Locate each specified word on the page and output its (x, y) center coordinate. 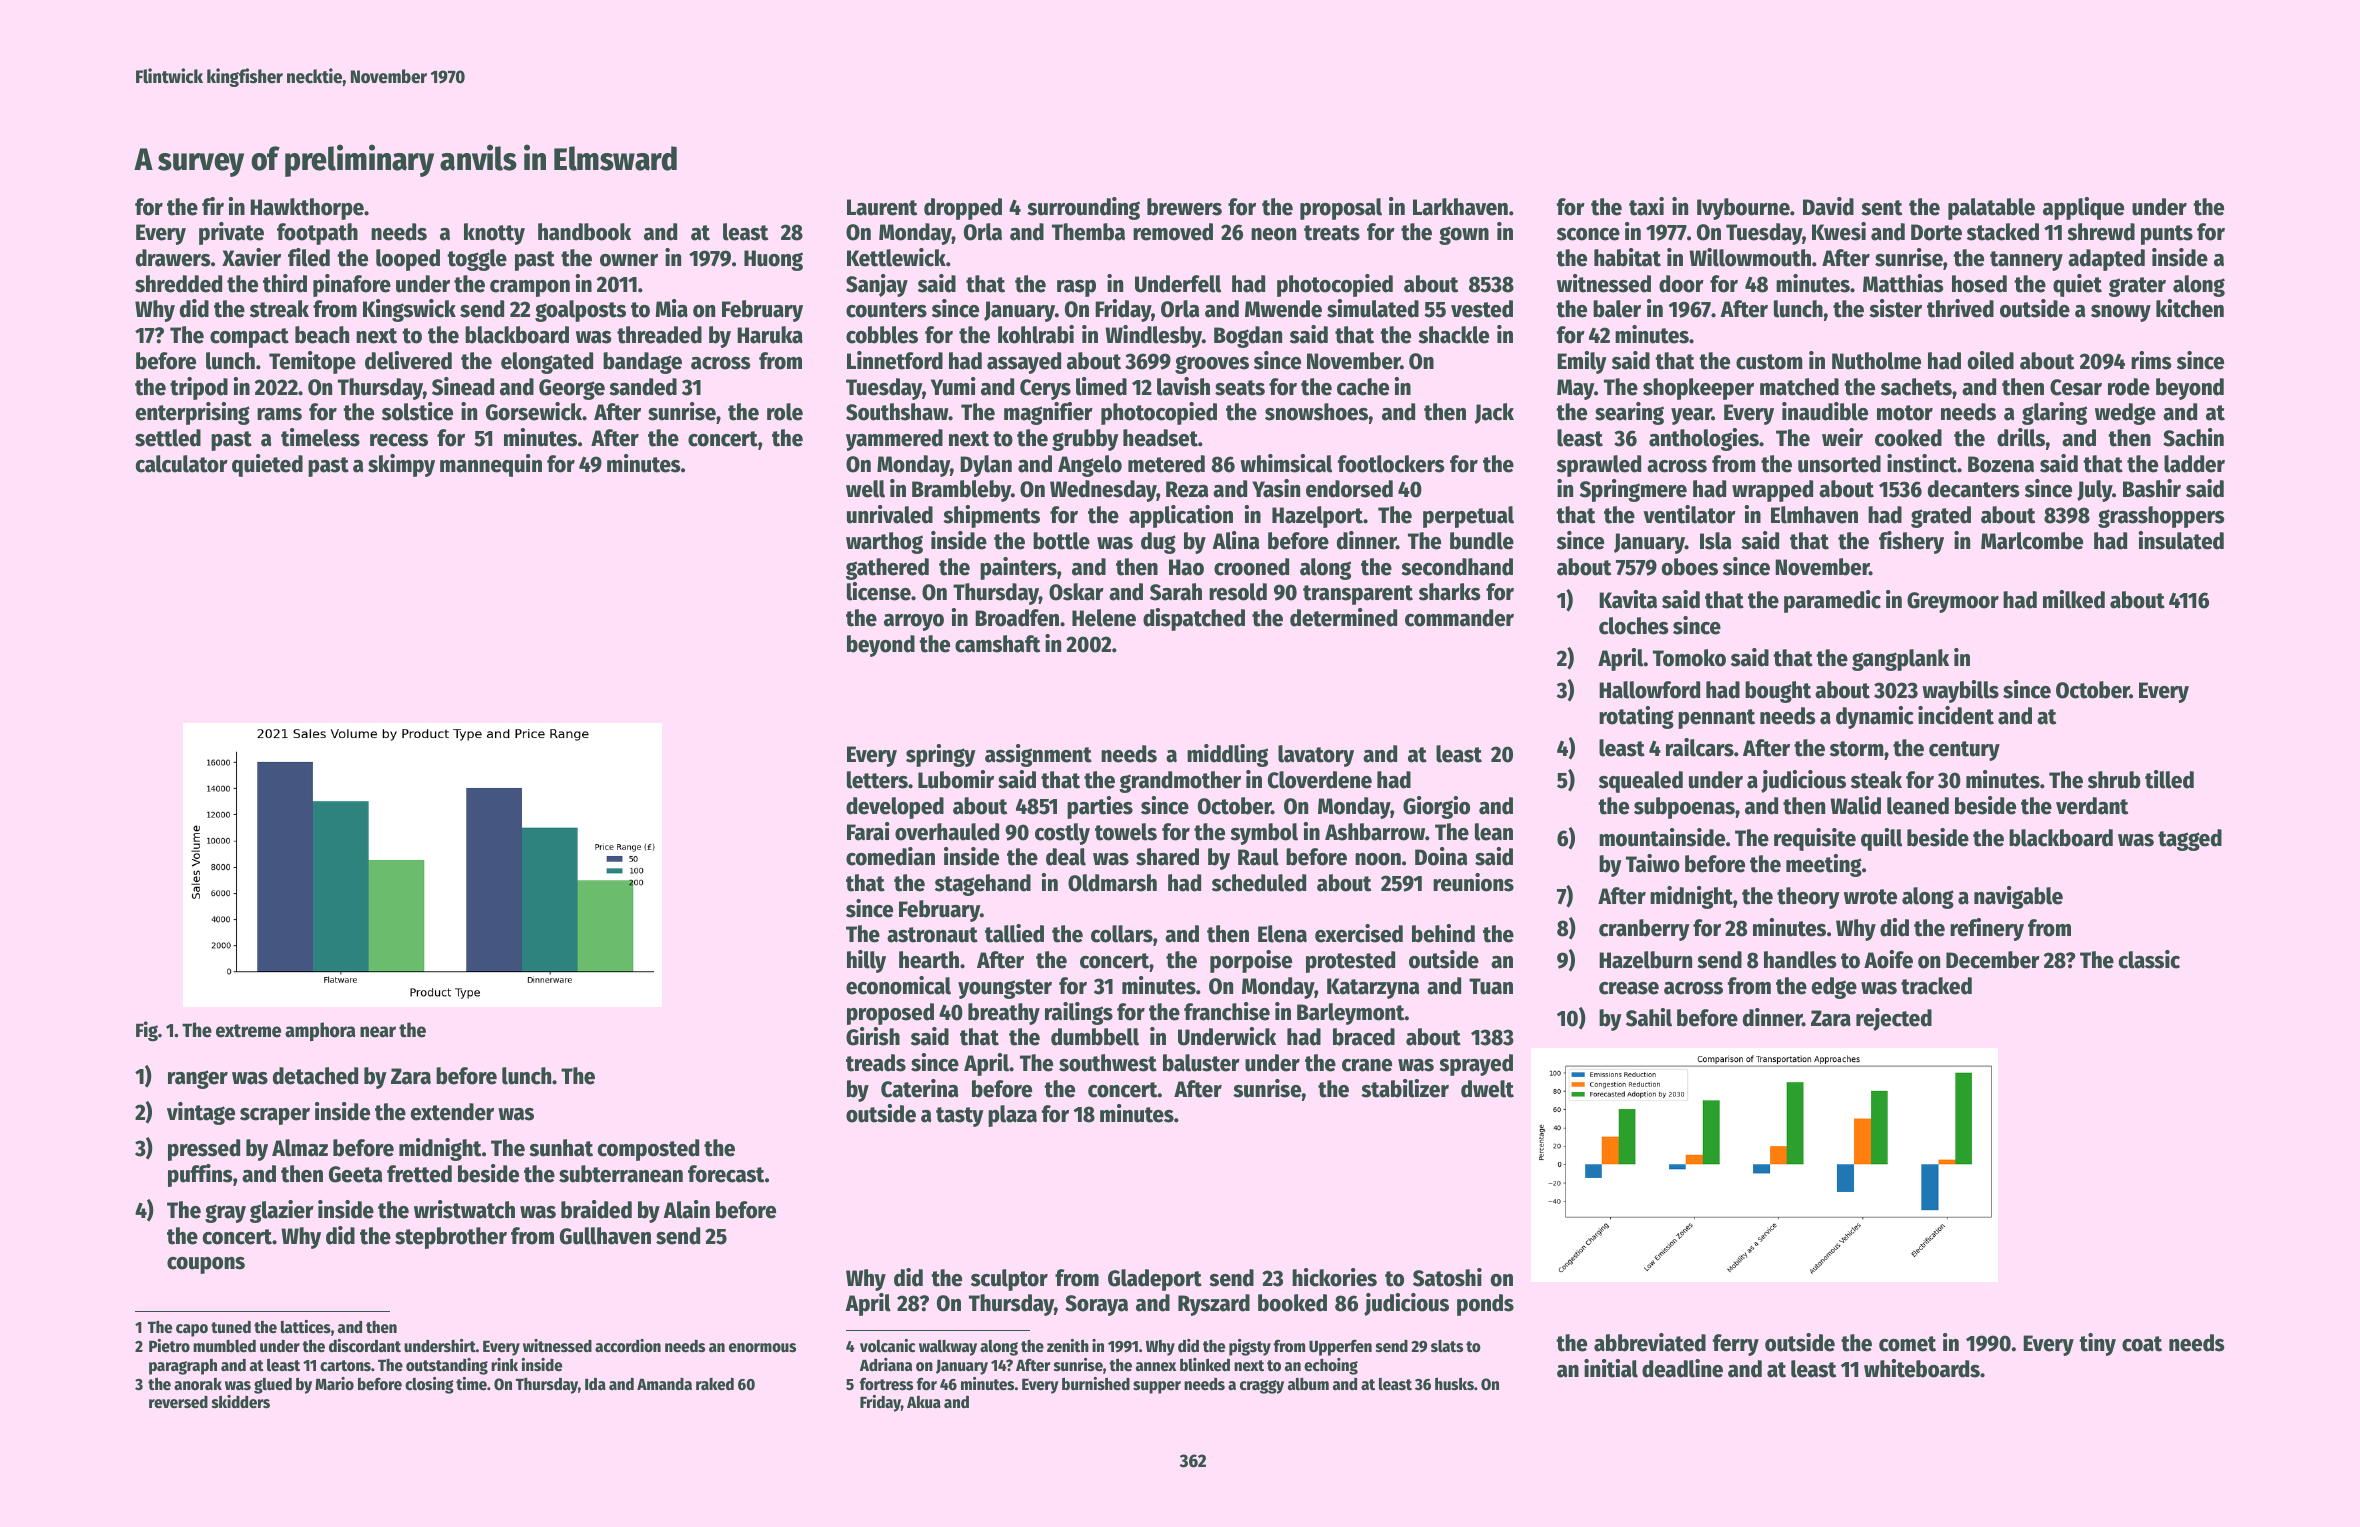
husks (1454, 1384)
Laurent (882, 207)
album (1308, 1384)
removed (1173, 232)
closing (429, 1385)
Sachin (2193, 437)
